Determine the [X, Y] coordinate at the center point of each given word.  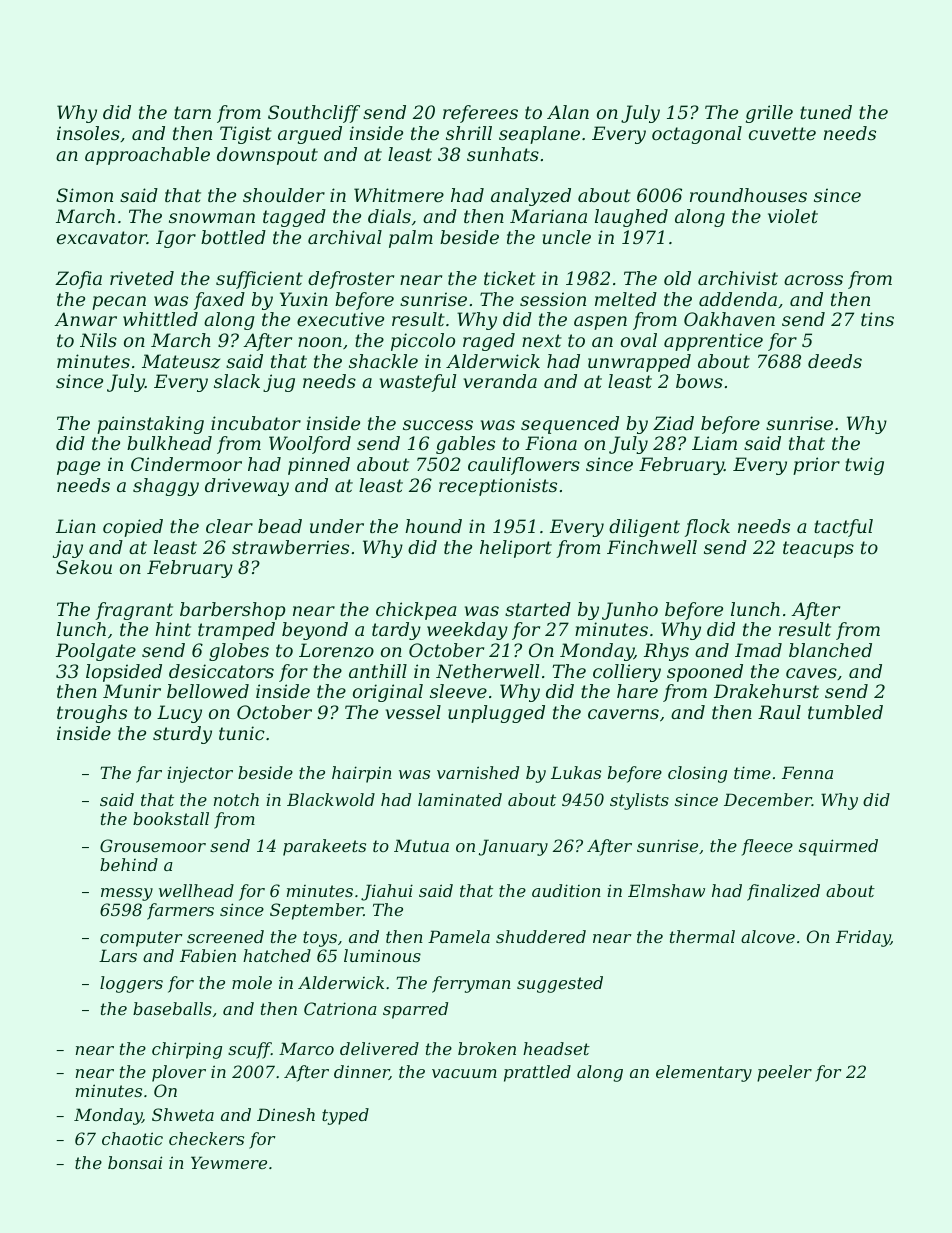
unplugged [496, 714]
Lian [76, 526]
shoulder [284, 195]
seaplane [539, 135]
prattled [537, 1073]
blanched [830, 650]
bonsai [135, 1162]
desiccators [221, 671]
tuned [826, 112]
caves [811, 673]
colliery [627, 673]
